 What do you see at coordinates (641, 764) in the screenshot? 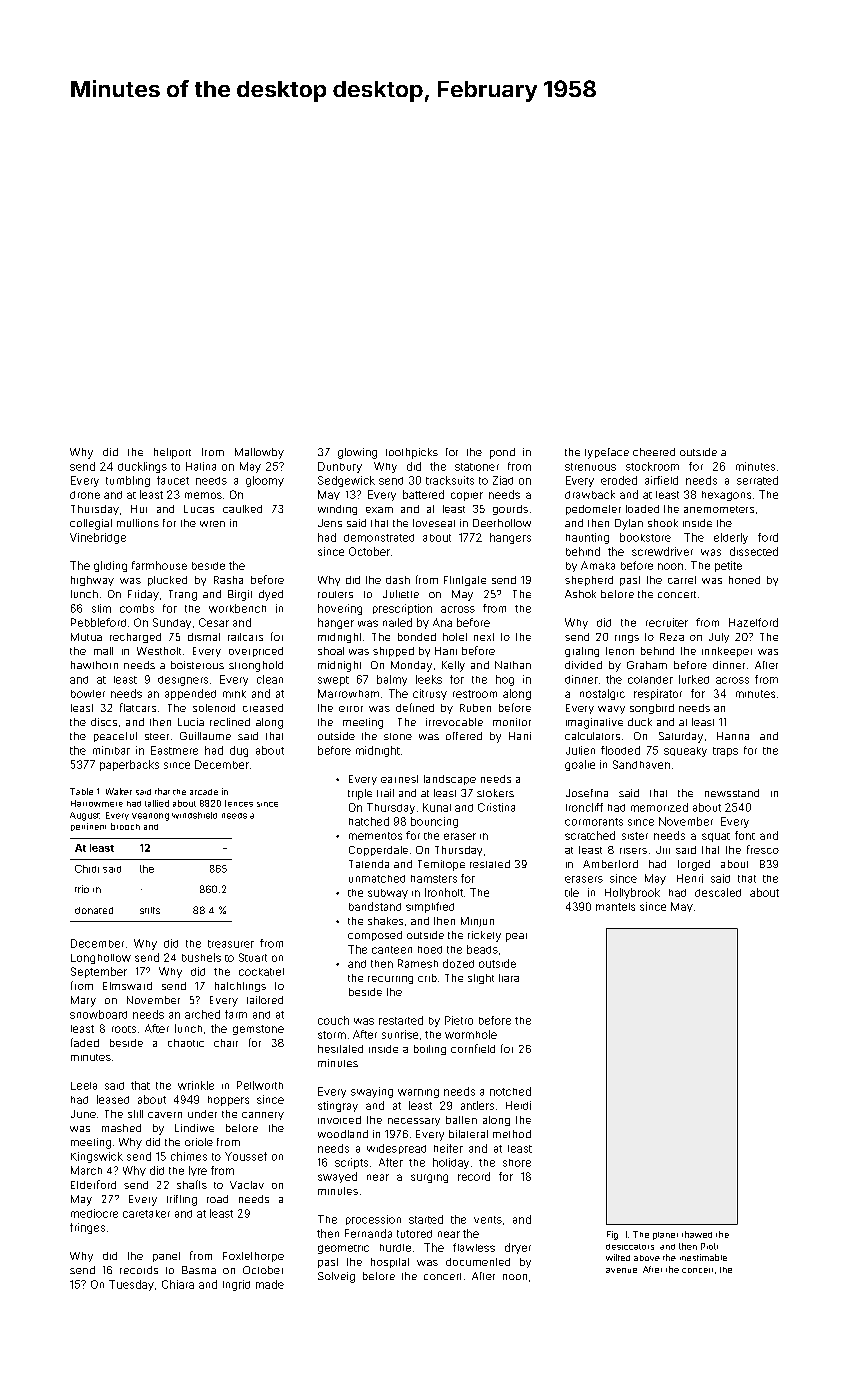
I see `Sandhaven` at bounding box center [641, 764].
